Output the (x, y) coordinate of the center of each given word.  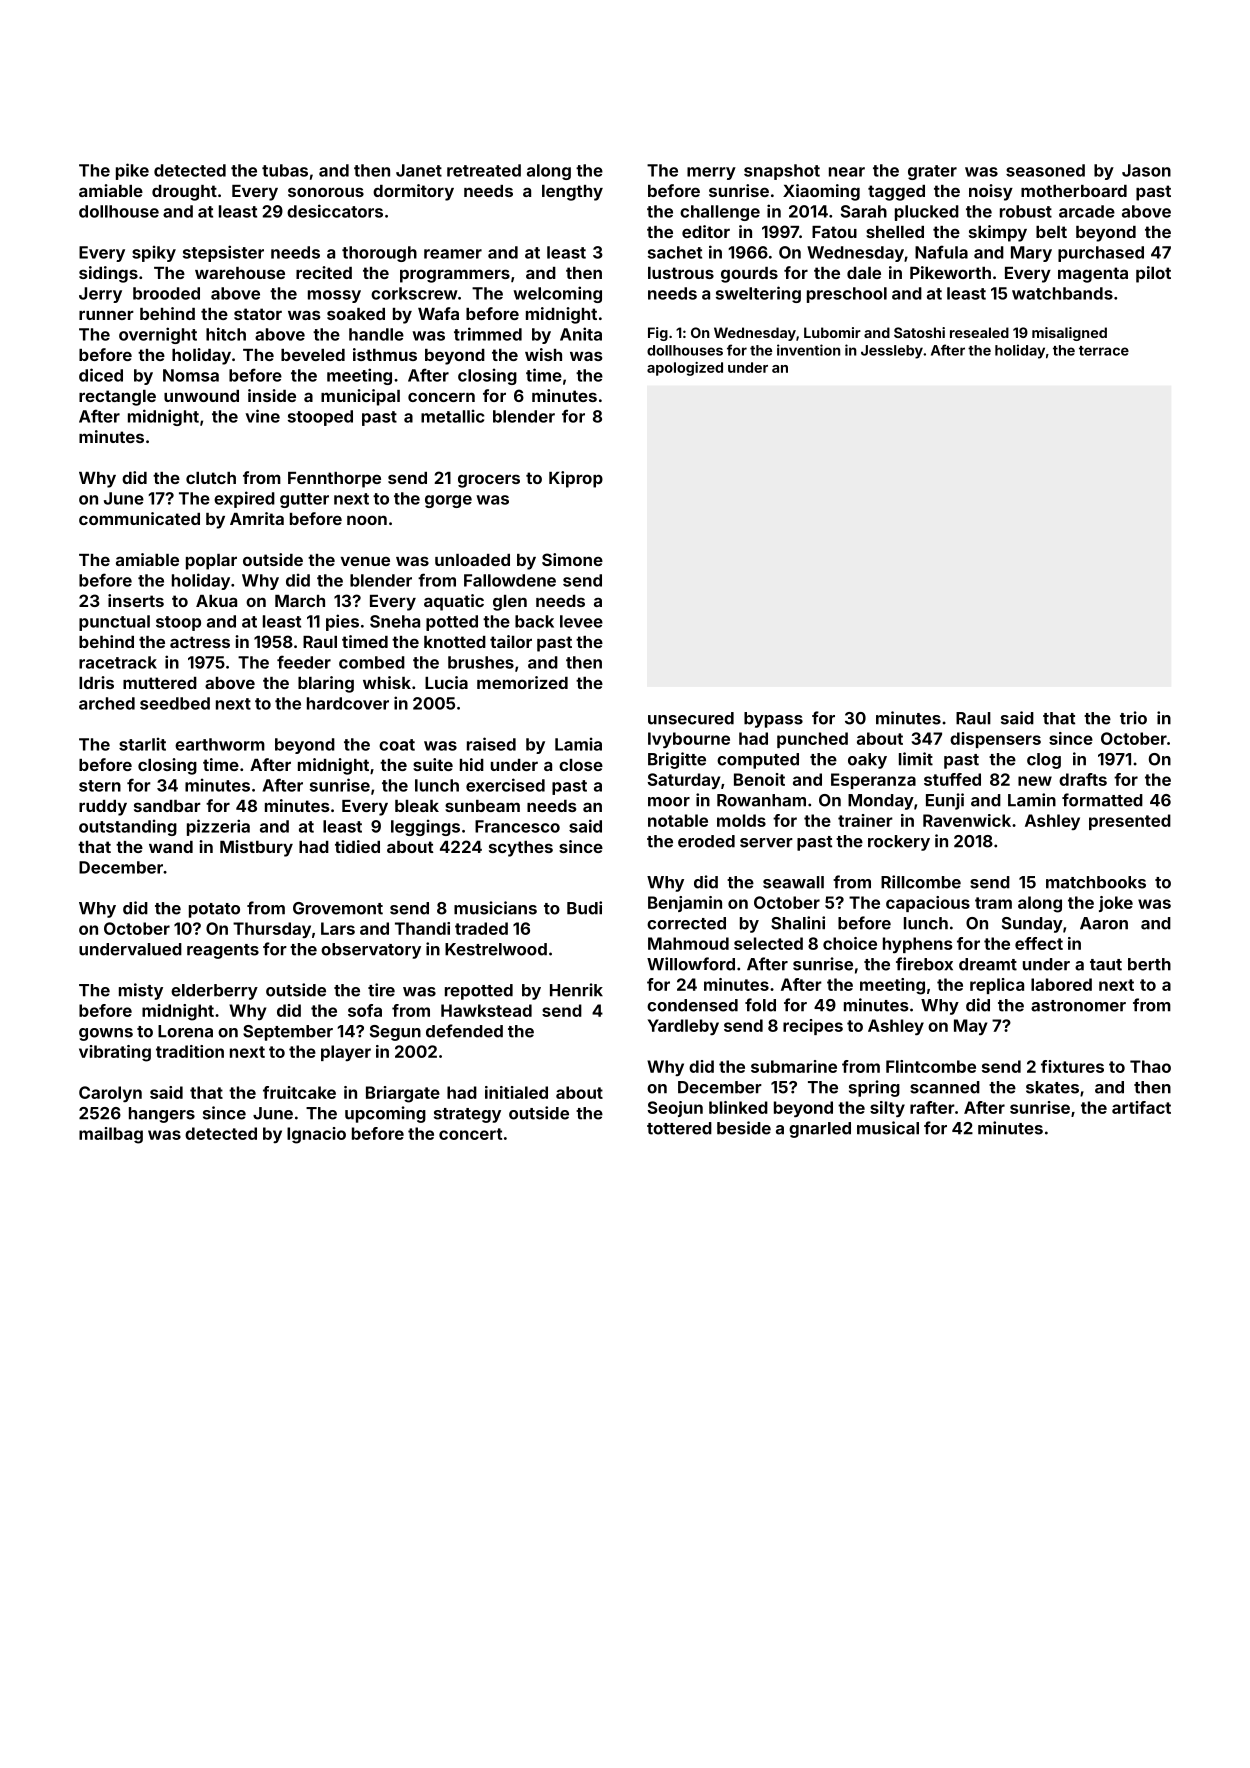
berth (1149, 964)
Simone (572, 559)
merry (711, 173)
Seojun (675, 1109)
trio (1133, 718)
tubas (285, 170)
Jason (1146, 170)
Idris (96, 682)
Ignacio (316, 1135)
